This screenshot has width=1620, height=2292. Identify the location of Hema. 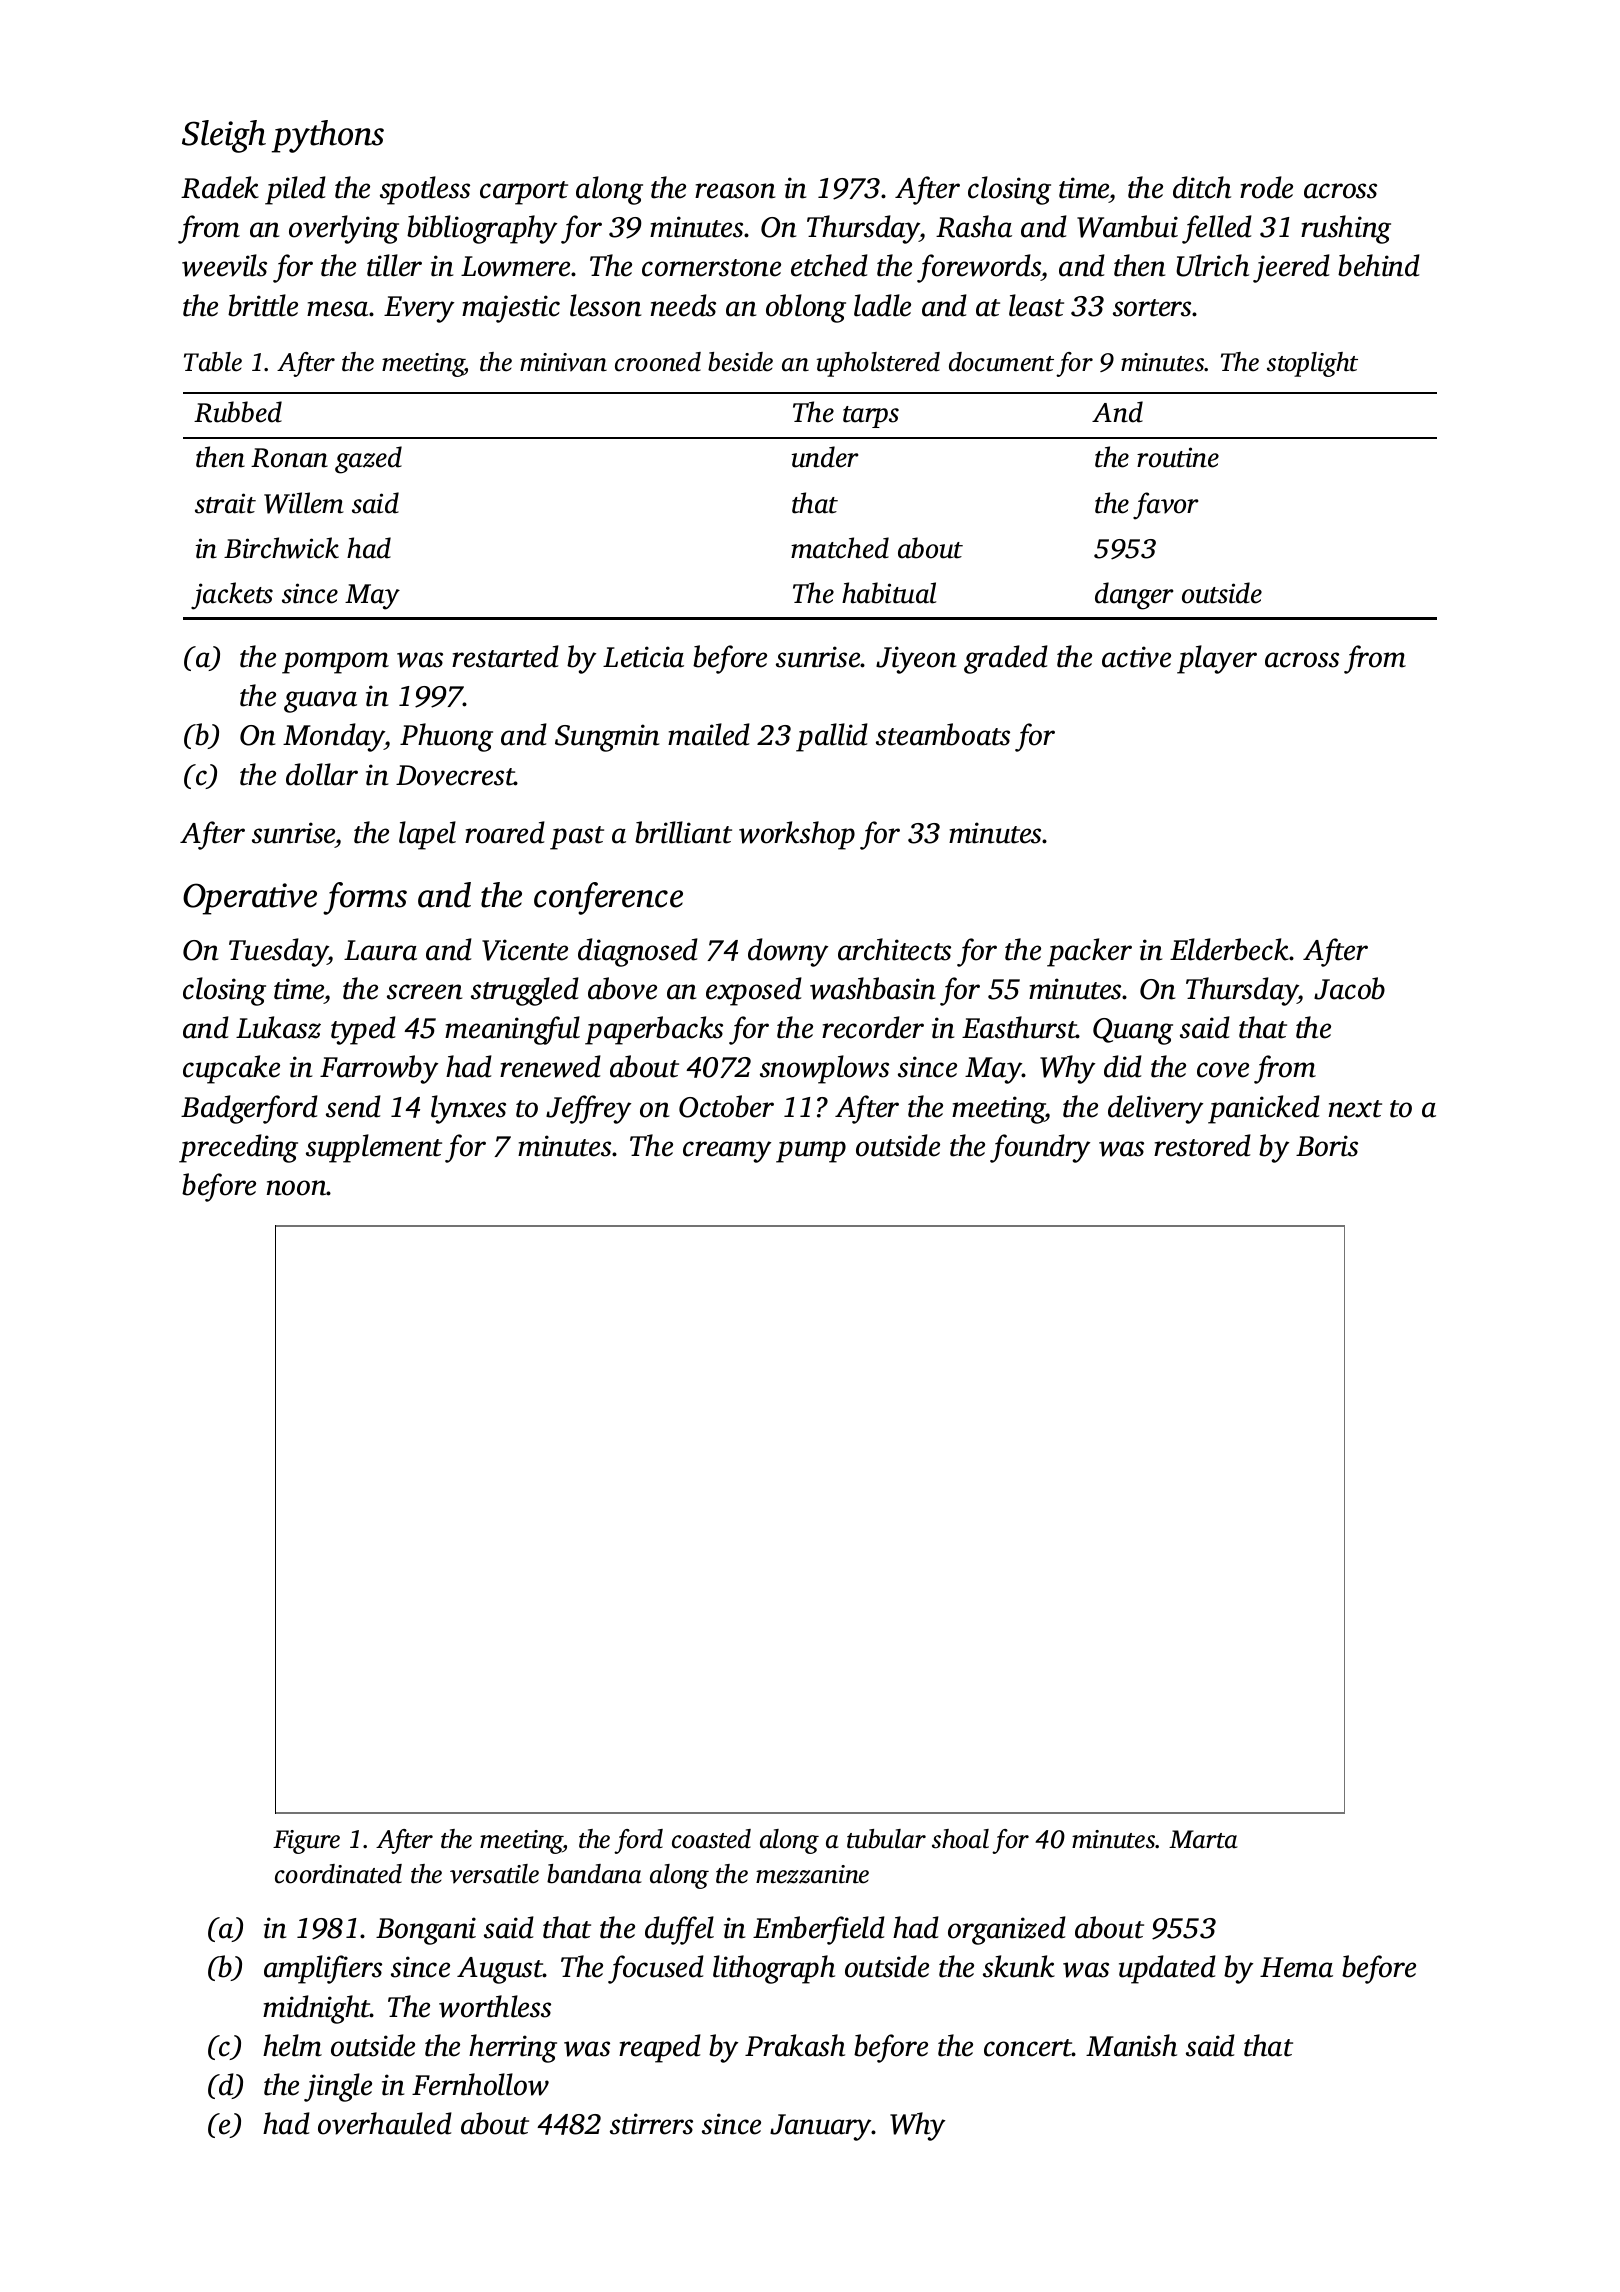
(1296, 1967).
